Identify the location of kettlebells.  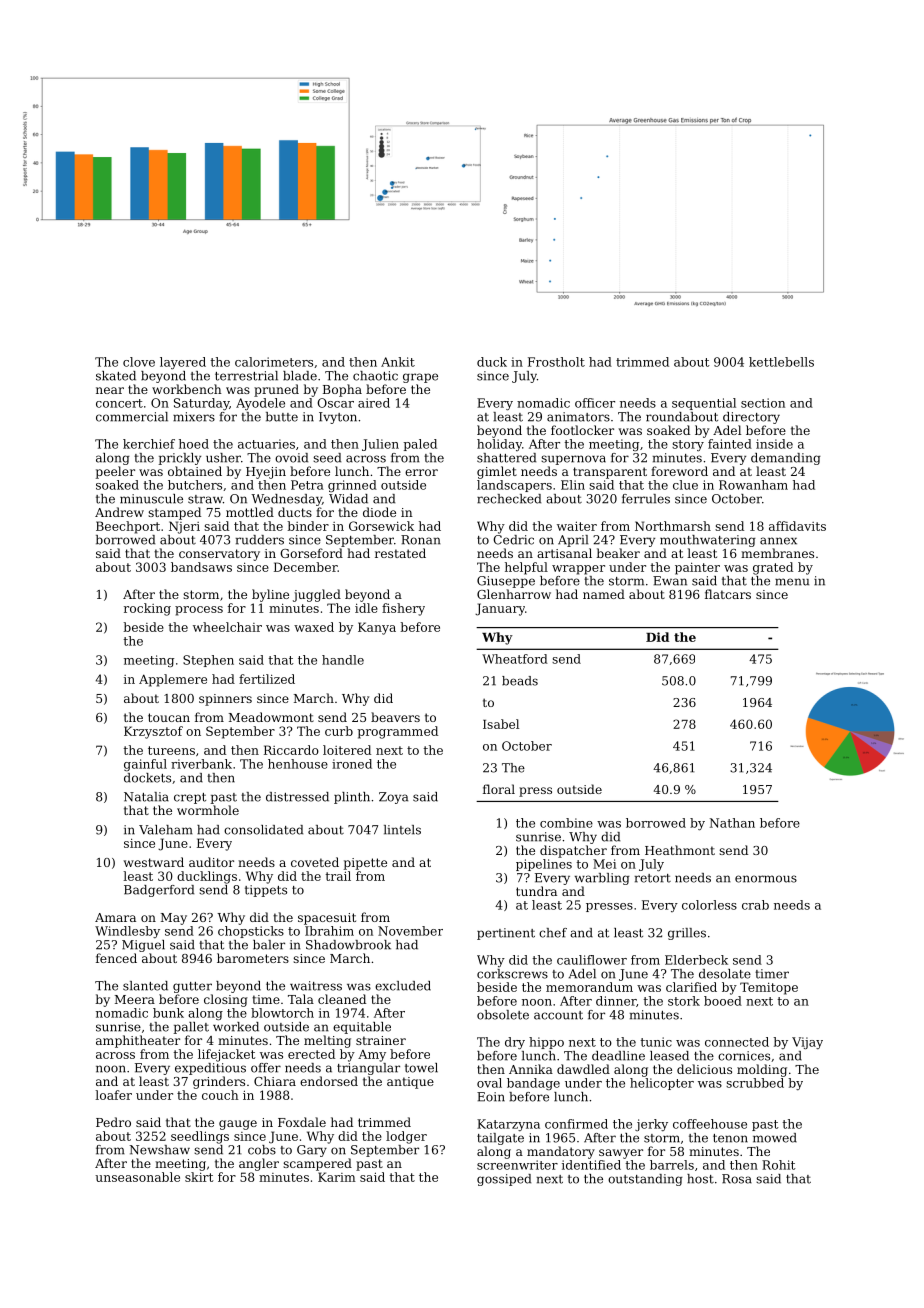
(781, 362).
